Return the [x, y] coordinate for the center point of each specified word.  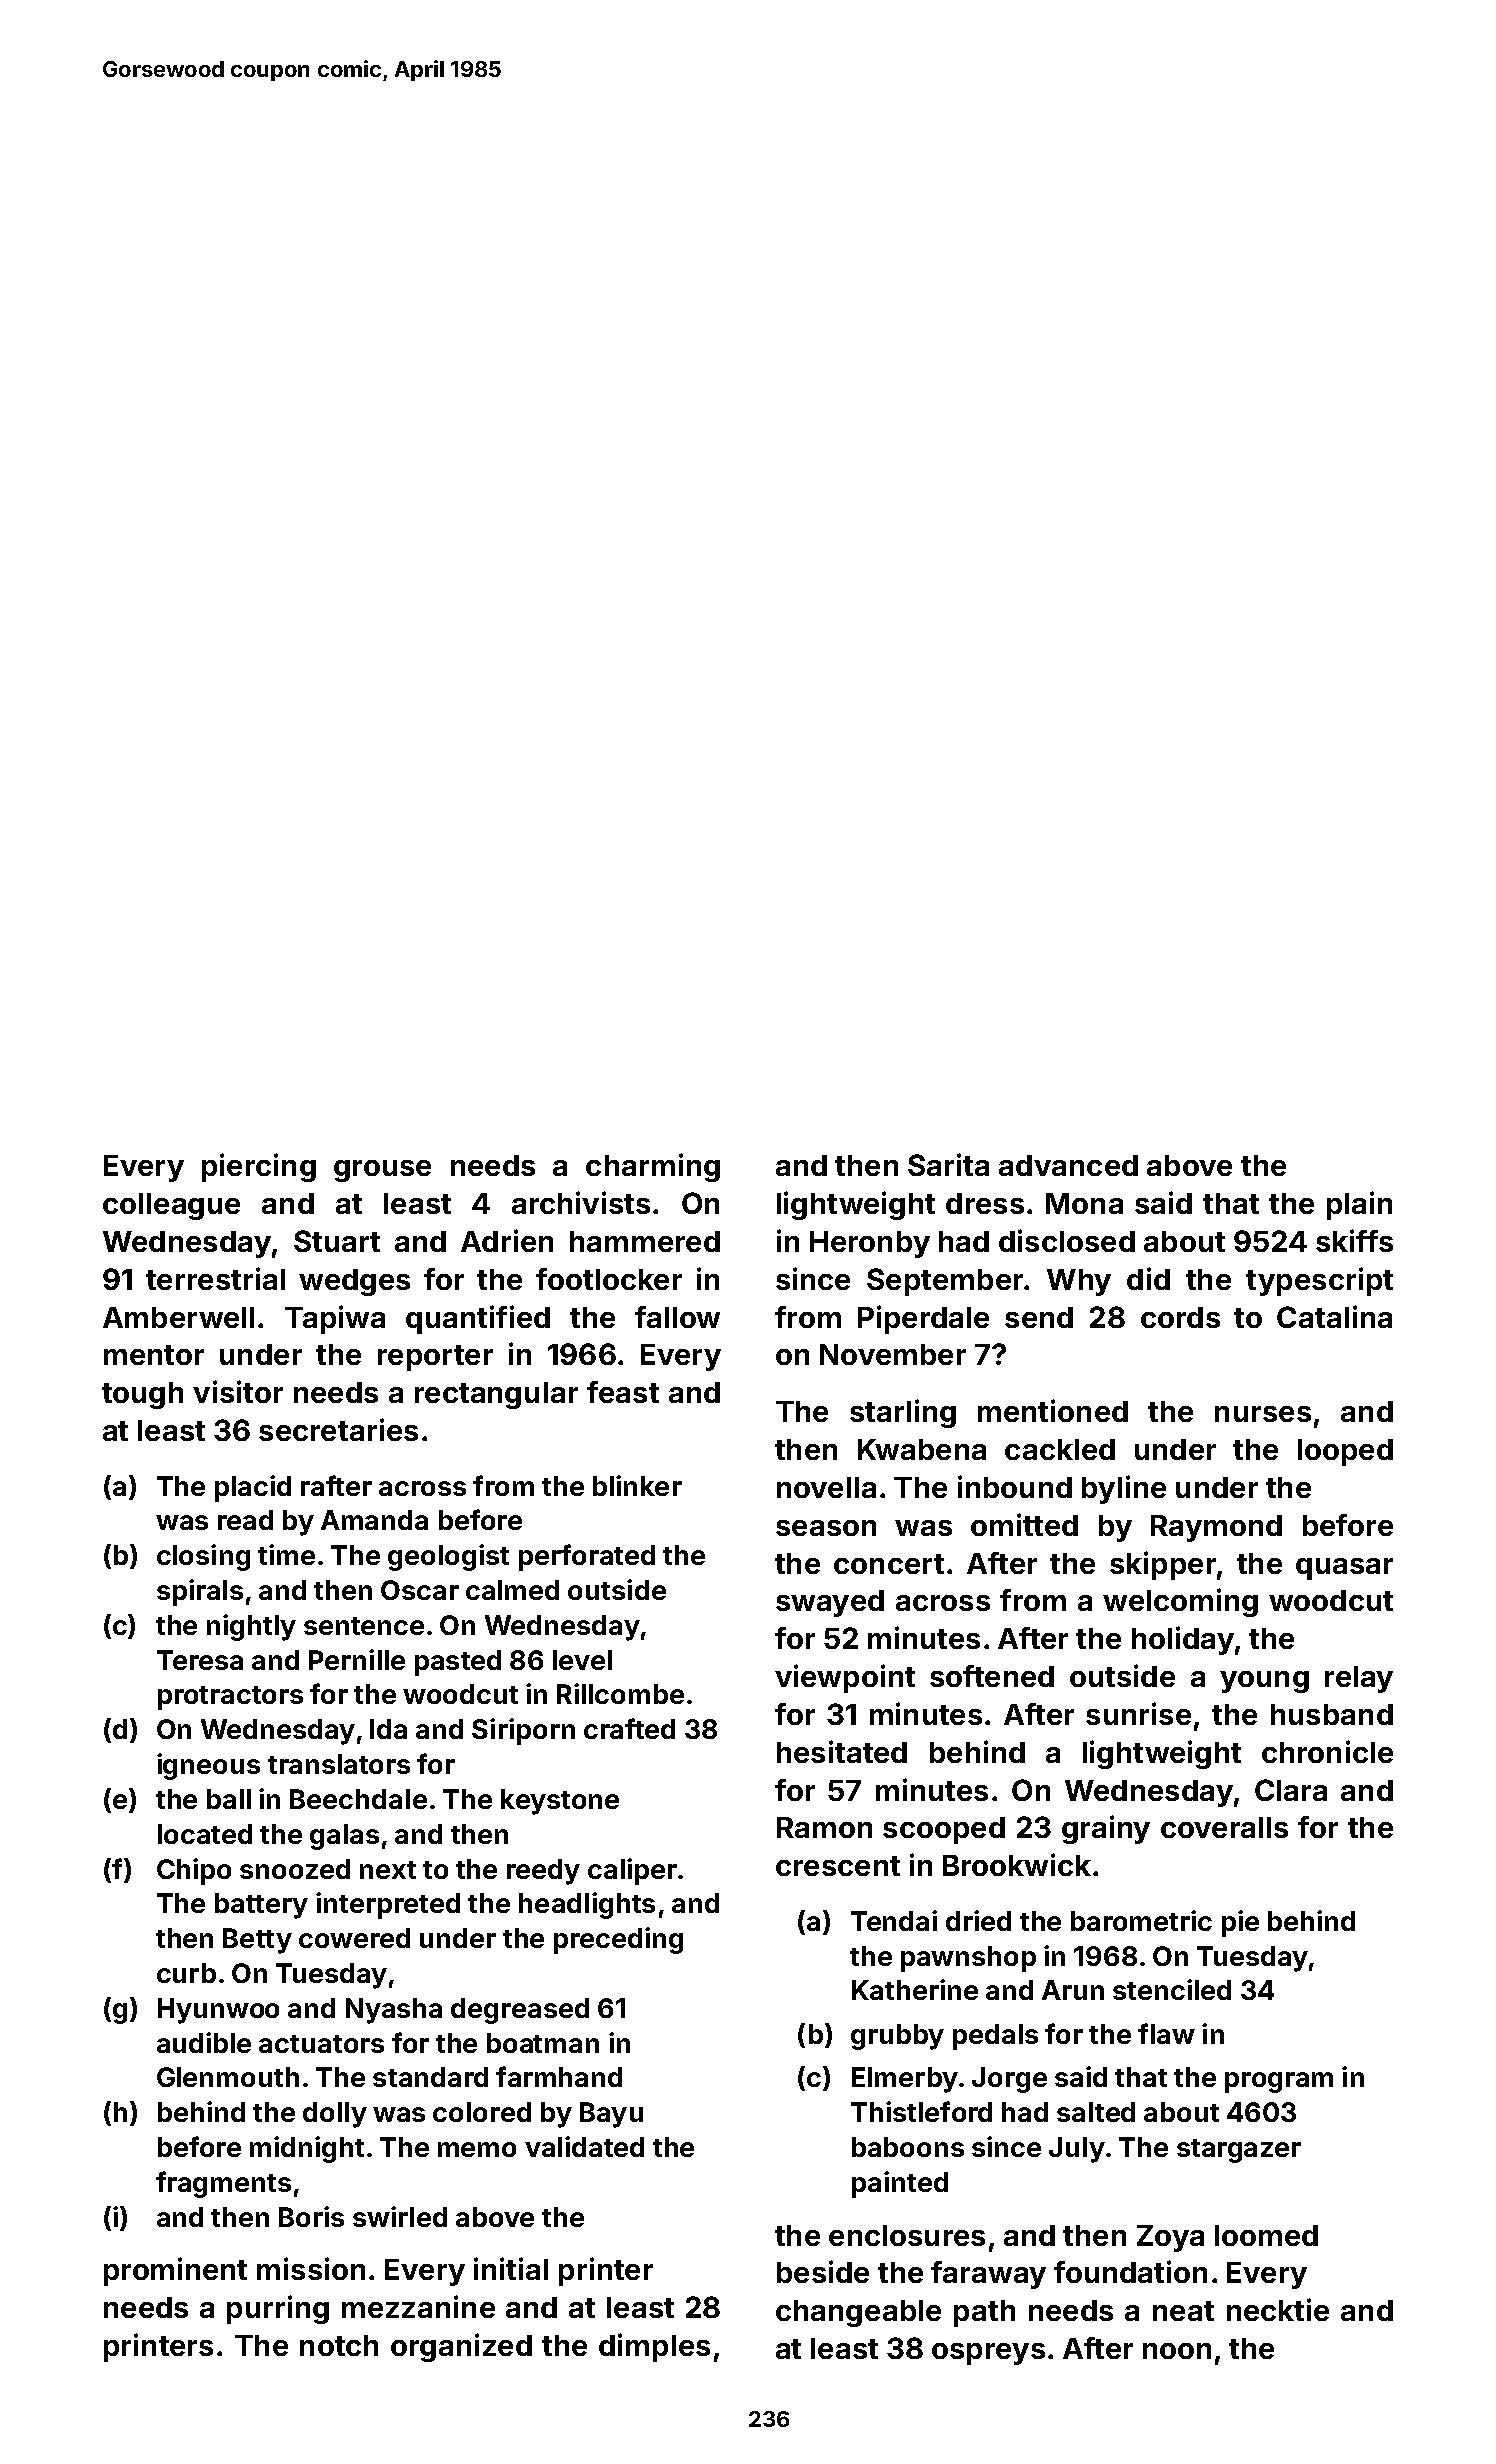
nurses [1263, 1414]
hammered [645, 1241]
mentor [154, 1355]
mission [311, 2268]
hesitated [842, 1751]
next [388, 1870]
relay [1359, 1679]
